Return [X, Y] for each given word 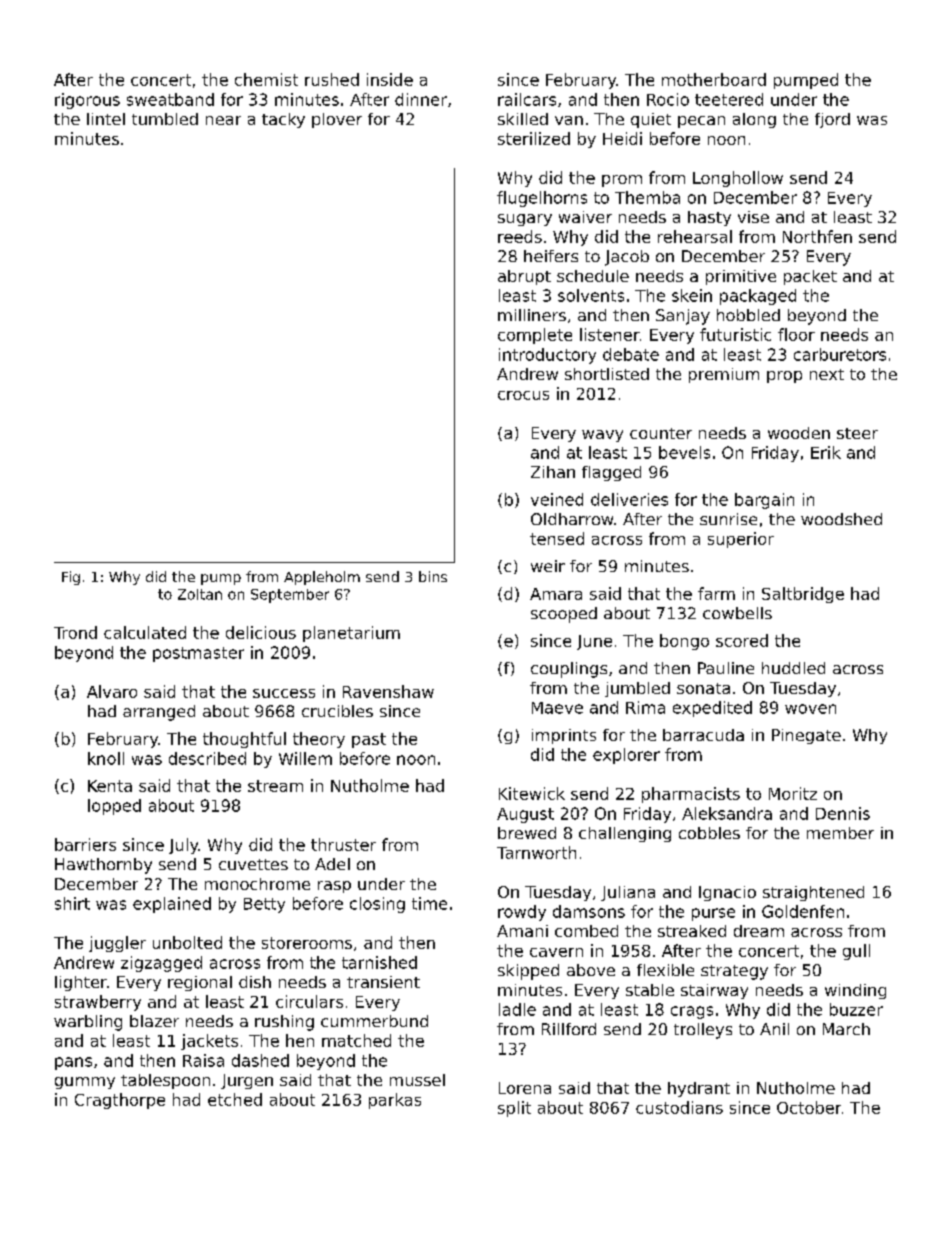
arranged [159, 713]
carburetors [840, 354]
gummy [85, 1083]
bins [433, 576]
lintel [106, 119]
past [369, 740]
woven [810, 709]
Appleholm [322, 578]
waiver [585, 217]
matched [356, 1040]
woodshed [841, 519]
